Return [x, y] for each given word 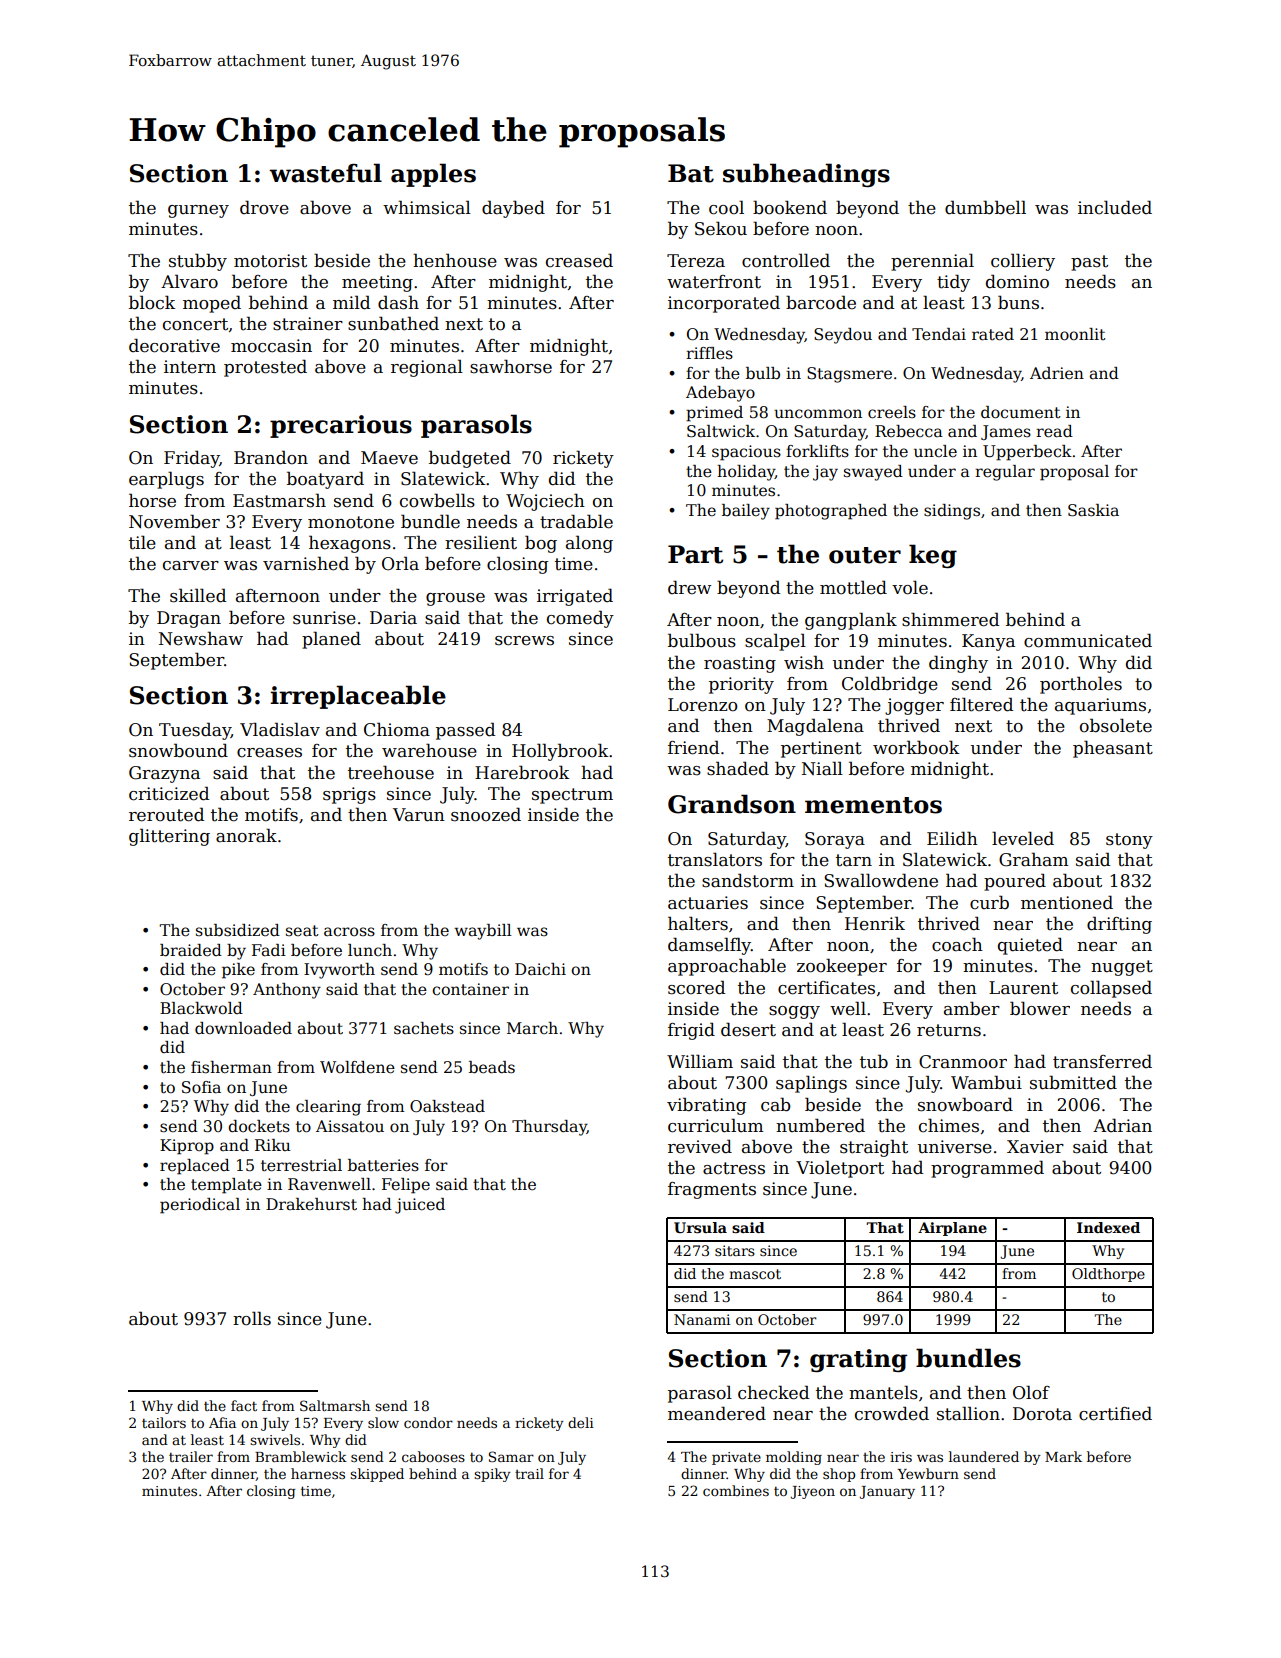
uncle [935, 451]
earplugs [166, 480]
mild [351, 302]
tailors [164, 1422]
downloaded [243, 1028]
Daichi [540, 969]
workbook [916, 747]
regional [427, 368]
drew [689, 587]
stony [1129, 841]
